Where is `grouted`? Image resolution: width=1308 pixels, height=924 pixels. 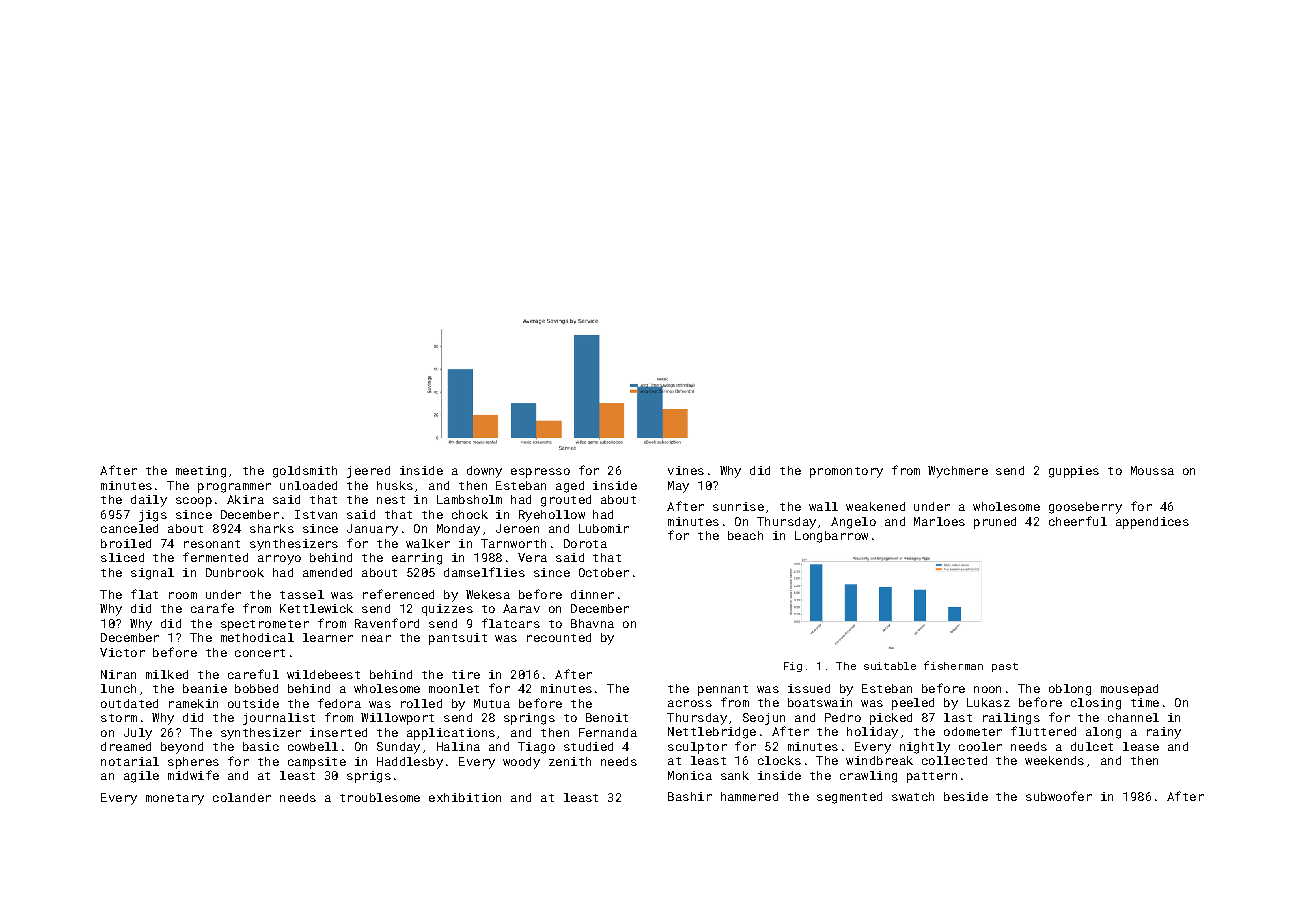
grouted is located at coordinates (566, 501).
